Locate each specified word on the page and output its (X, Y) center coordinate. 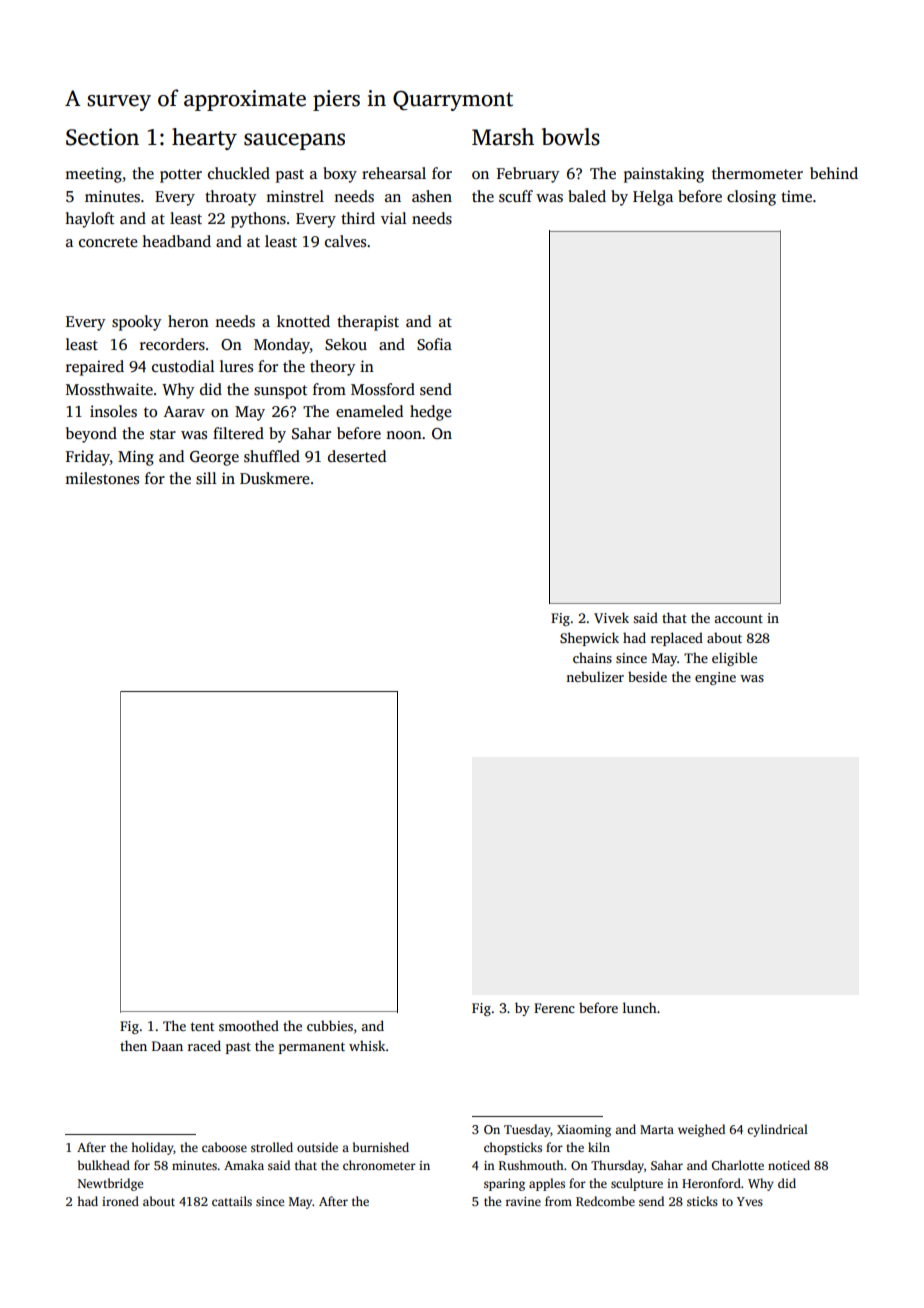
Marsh (503, 137)
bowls (571, 137)
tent (202, 1026)
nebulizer (595, 676)
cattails (232, 1201)
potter (181, 176)
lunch (640, 1007)
